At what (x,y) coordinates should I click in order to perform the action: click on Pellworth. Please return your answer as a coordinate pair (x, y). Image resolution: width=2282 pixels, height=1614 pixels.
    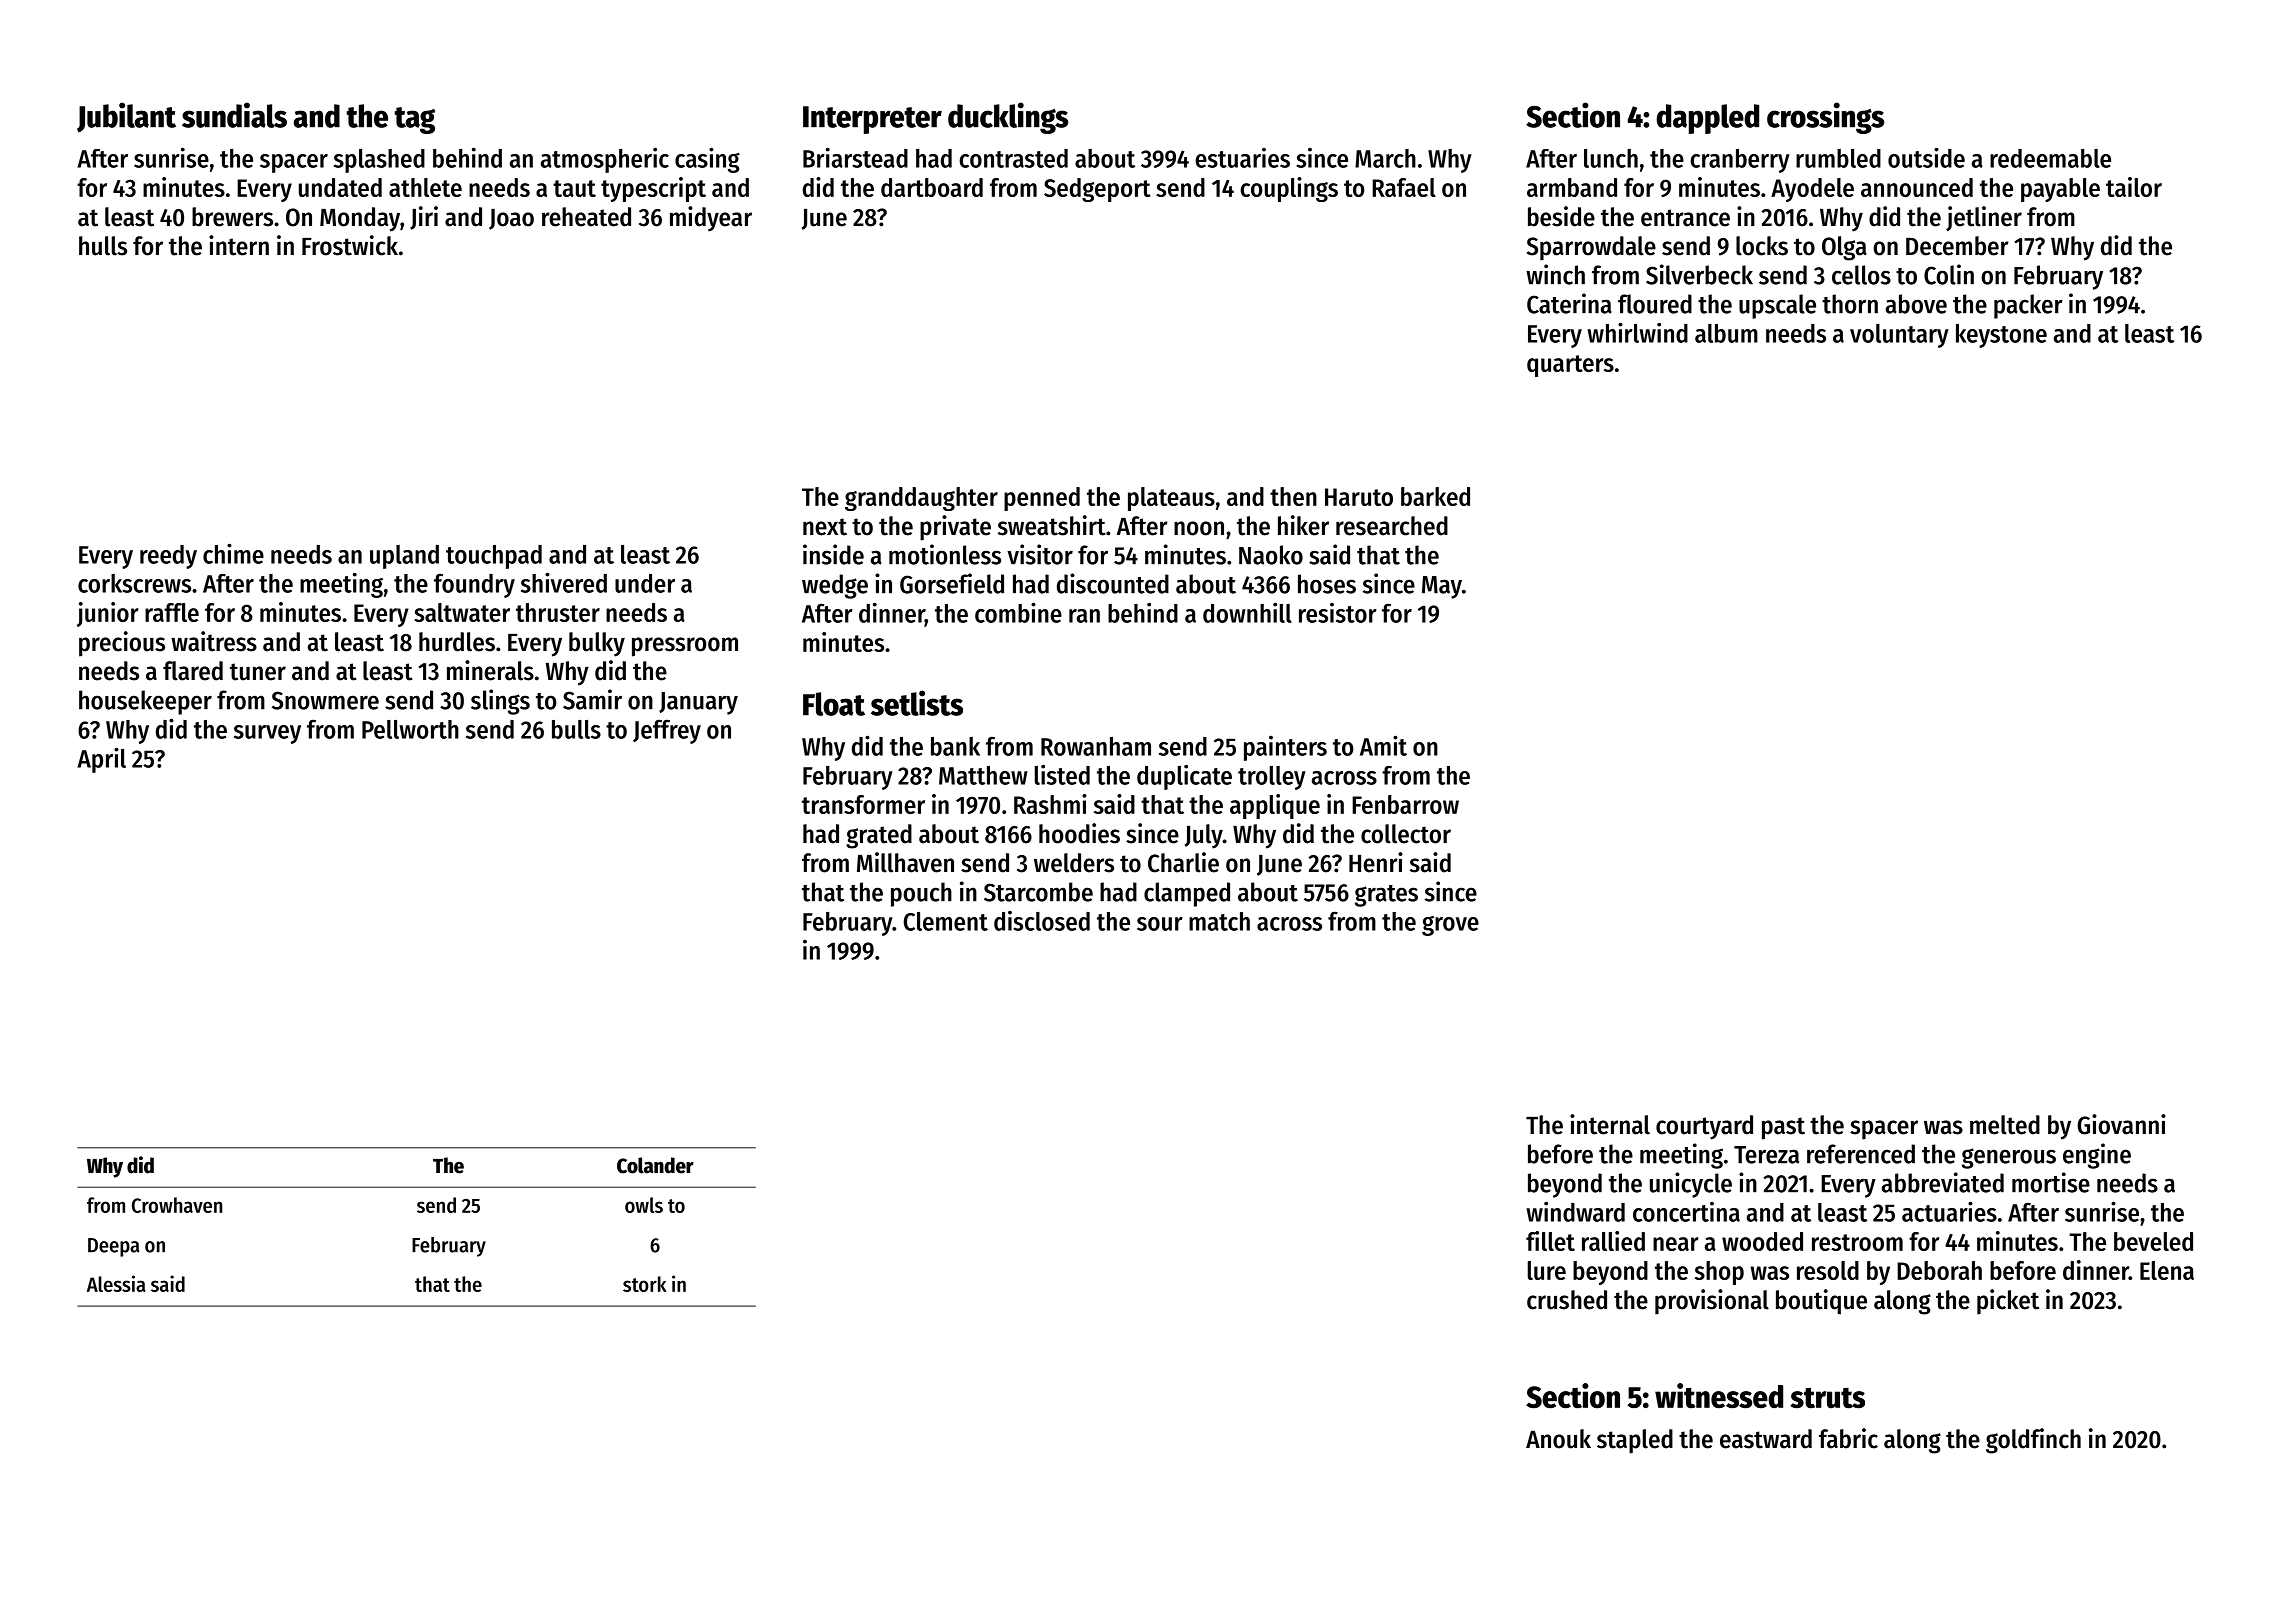
    Looking at the image, I should click on (410, 729).
